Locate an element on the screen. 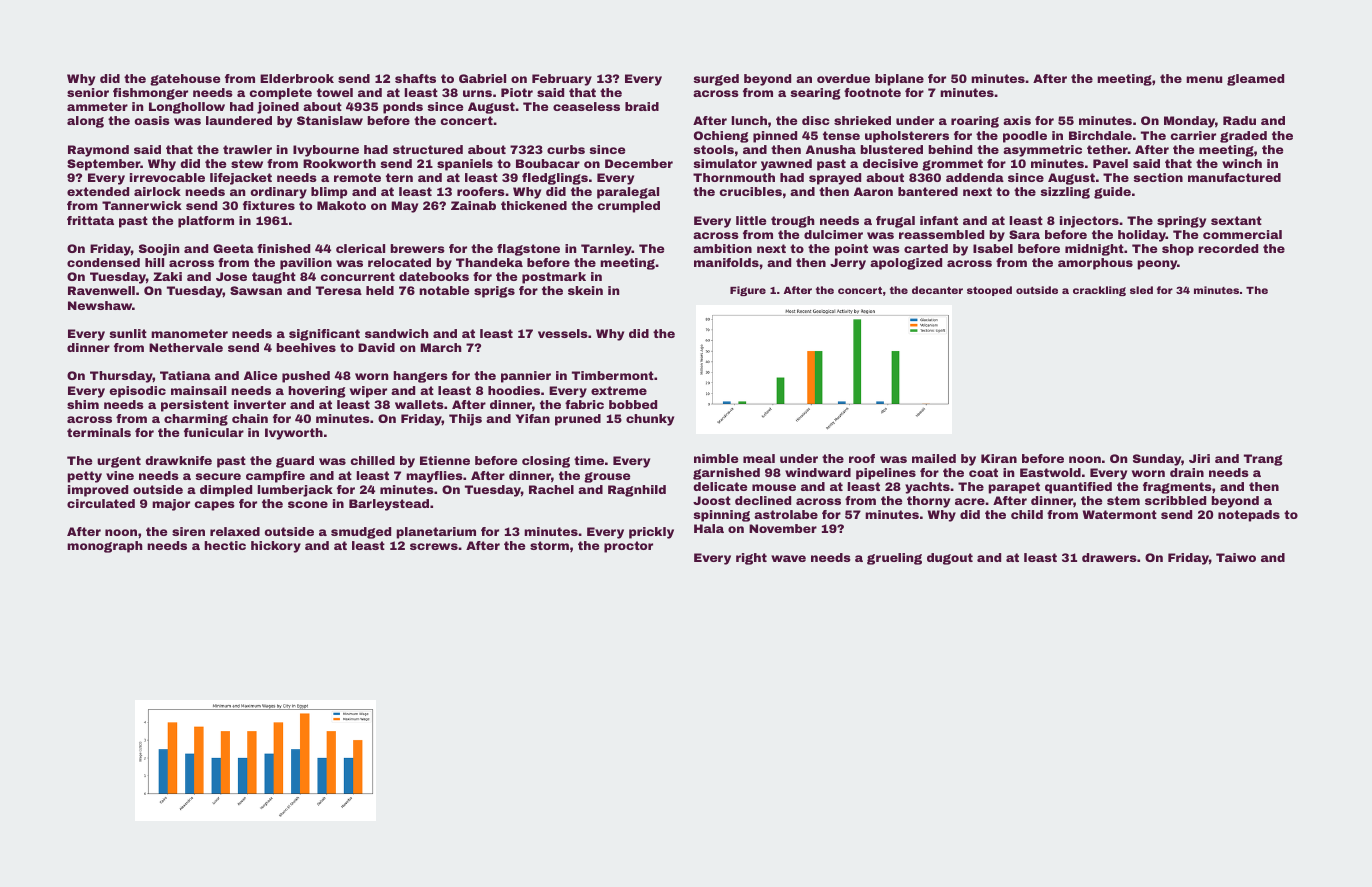 This screenshot has width=1372, height=887. sled is located at coordinates (1141, 290).
